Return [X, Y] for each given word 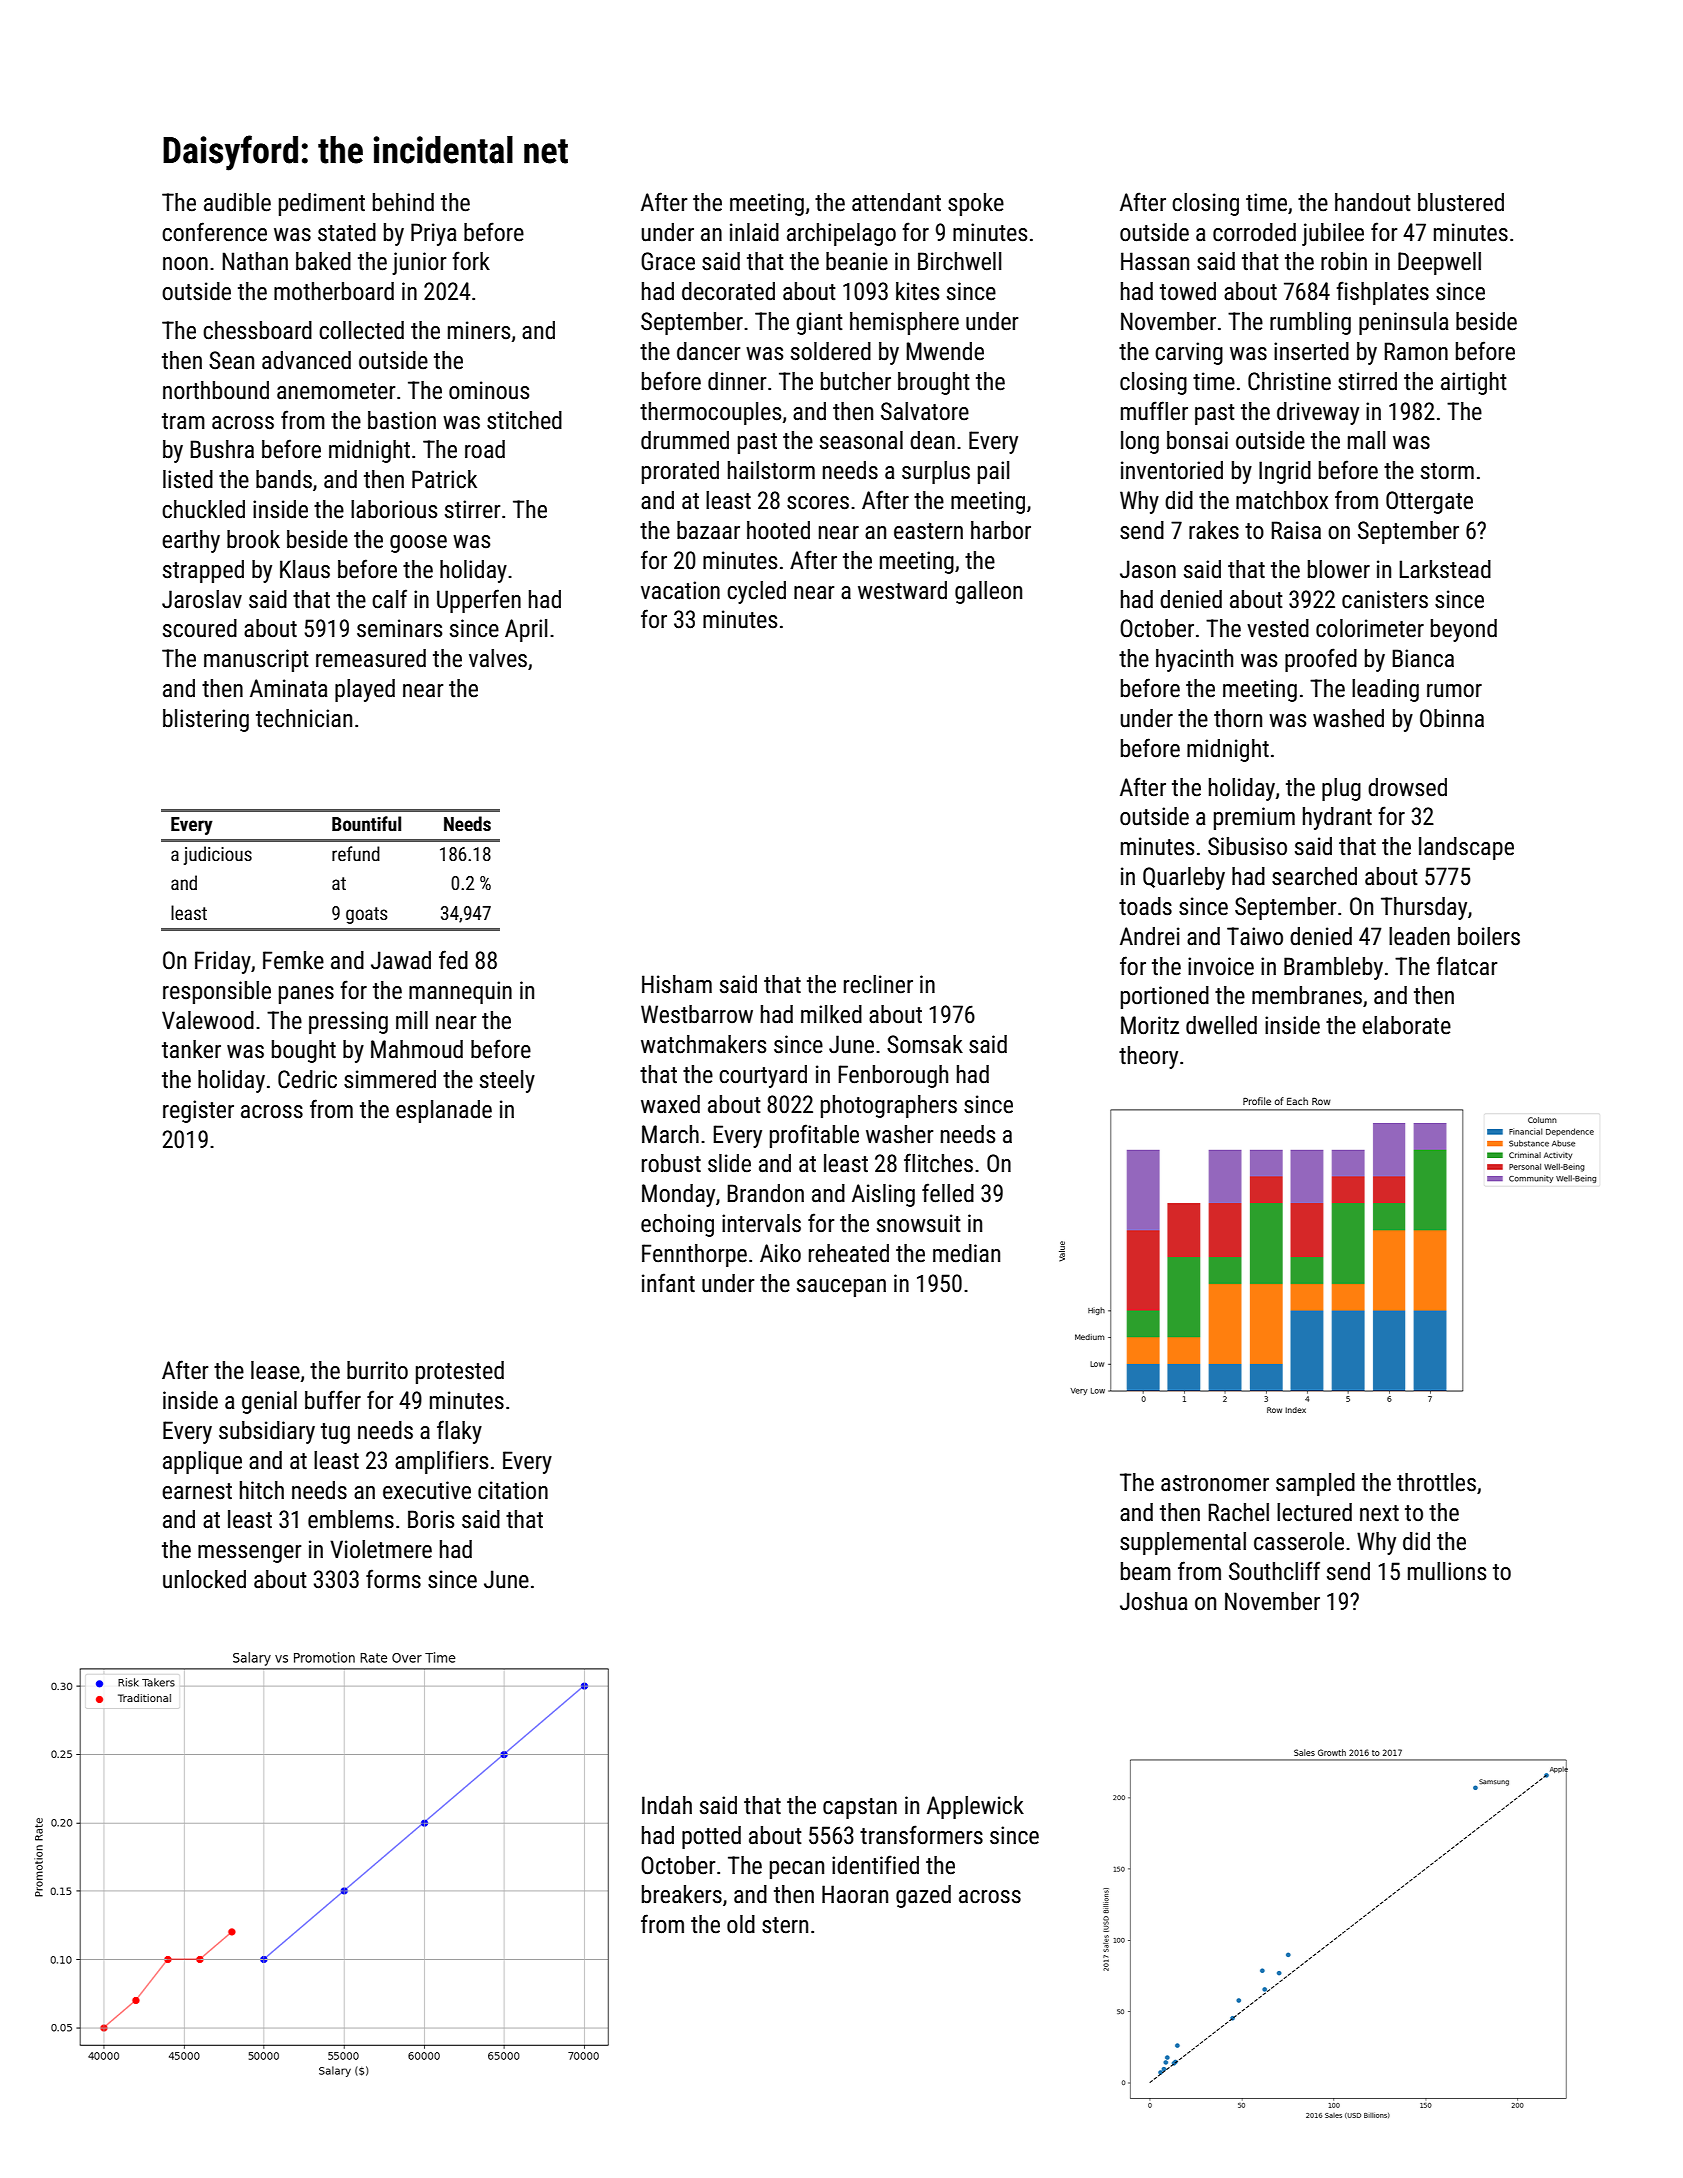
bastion [402, 420]
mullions [1447, 1571]
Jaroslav [202, 599]
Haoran [855, 1894]
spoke [976, 204]
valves [498, 658]
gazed [923, 1896]
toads [1145, 906]
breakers [682, 1894]
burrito [377, 1370]
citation [513, 1490]
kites [917, 291]
